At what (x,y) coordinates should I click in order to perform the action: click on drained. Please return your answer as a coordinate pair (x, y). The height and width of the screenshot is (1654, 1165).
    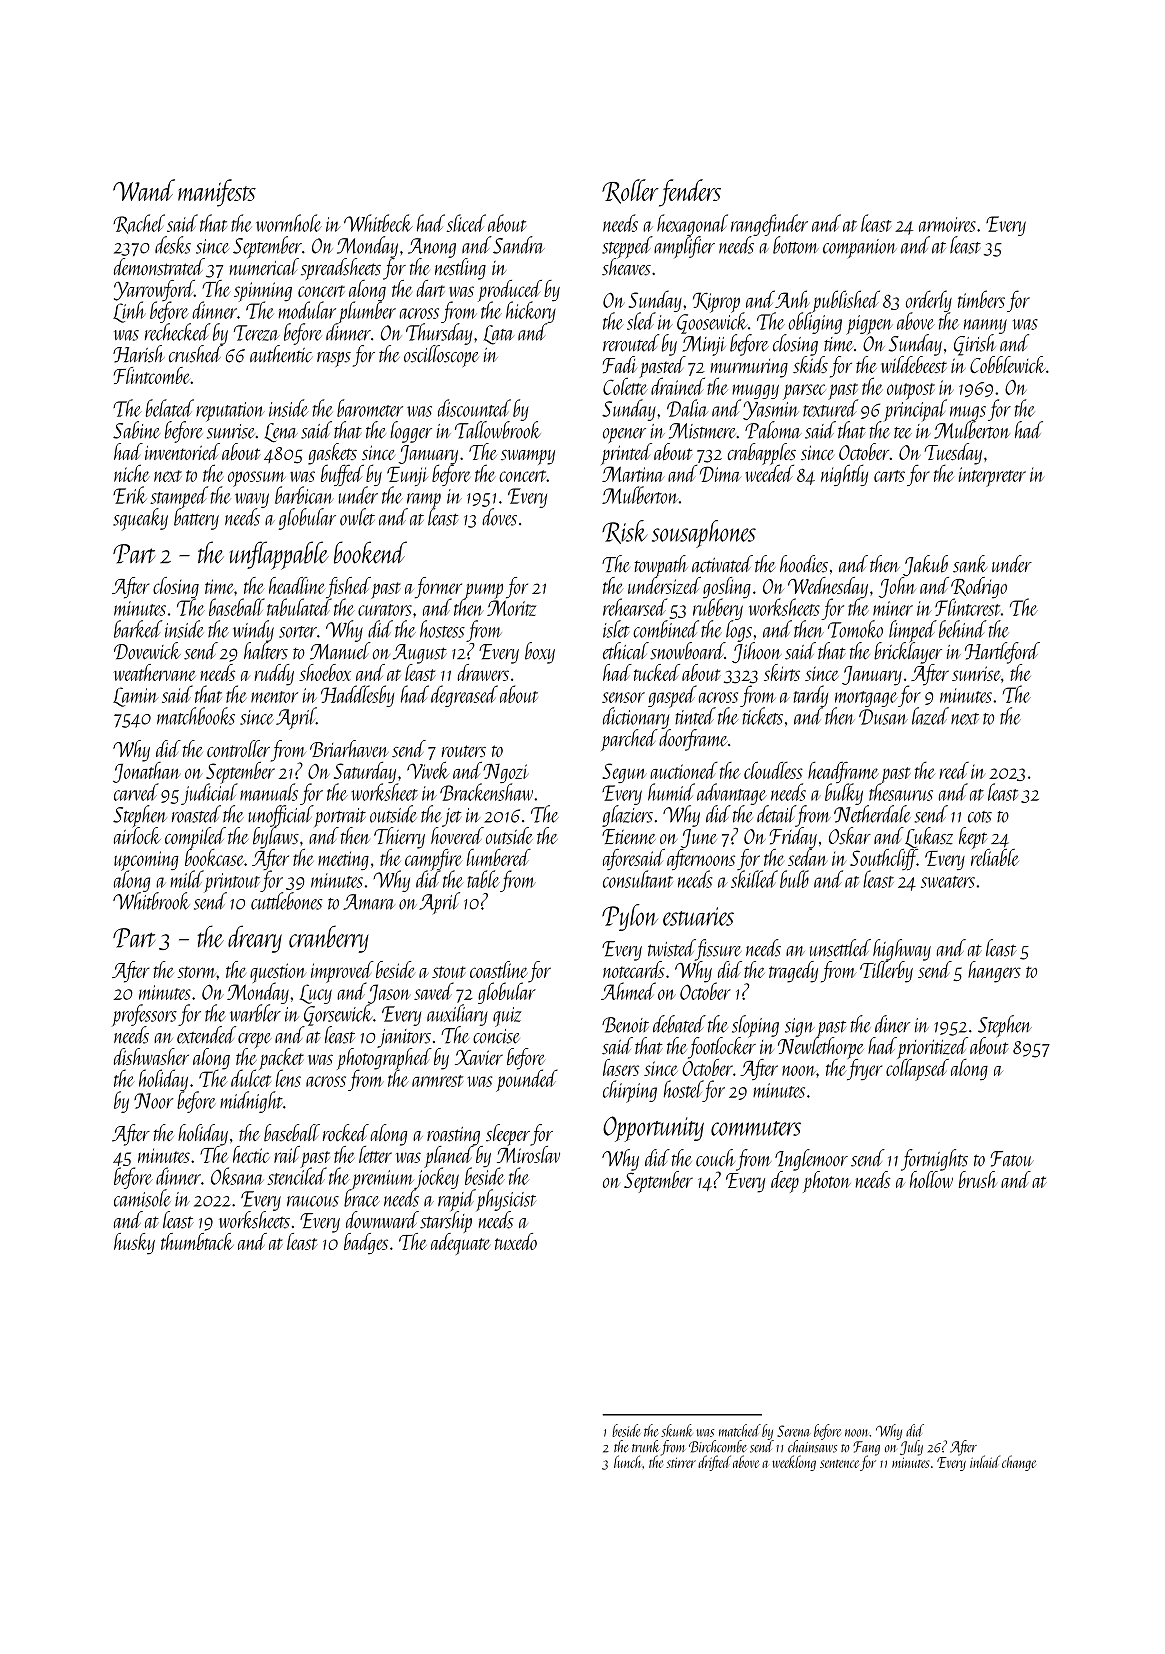
    Looking at the image, I should click on (678, 386).
